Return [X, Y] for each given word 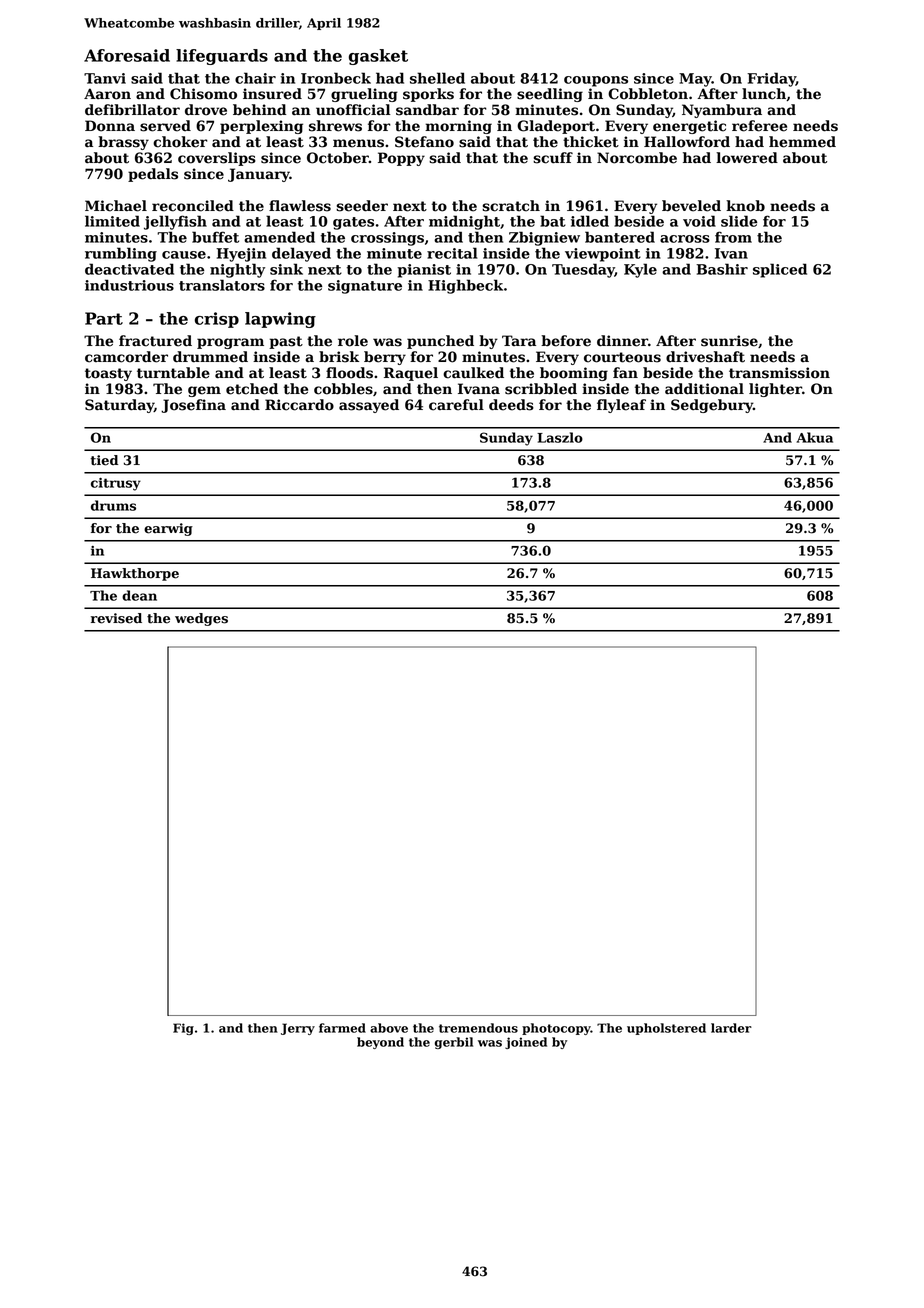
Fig [183, 1029]
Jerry [298, 1029]
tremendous [478, 1028]
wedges [201, 619]
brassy [123, 143]
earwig [168, 529]
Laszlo [560, 437]
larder [731, 1028]
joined [526, 1043]
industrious [129, 285]
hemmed [802, 142]
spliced [780, 270]
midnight [464, 222]
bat [553, 221]
